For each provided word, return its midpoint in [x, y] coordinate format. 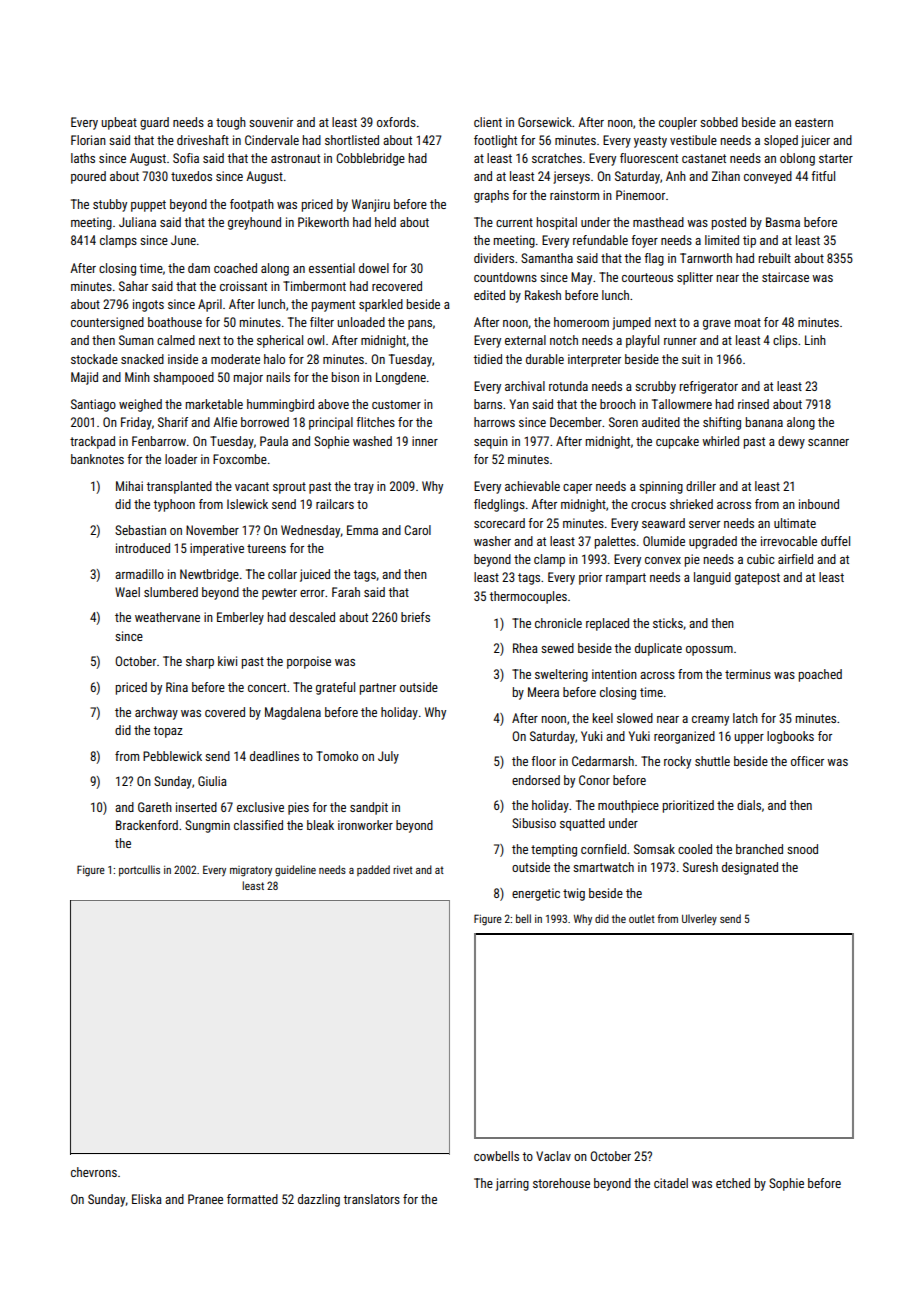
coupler [678, 123]
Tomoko [337, 756]
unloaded [361, 322]
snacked [142, 359]
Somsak [654, 849]
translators [371, 1199]
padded [373, 870]
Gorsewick [545, 122]
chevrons [94, 1172]
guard [154, 123]
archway [156, 713]
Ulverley [699, 919]
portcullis [139, 871]
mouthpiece [628, 806]
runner [680, 341]
